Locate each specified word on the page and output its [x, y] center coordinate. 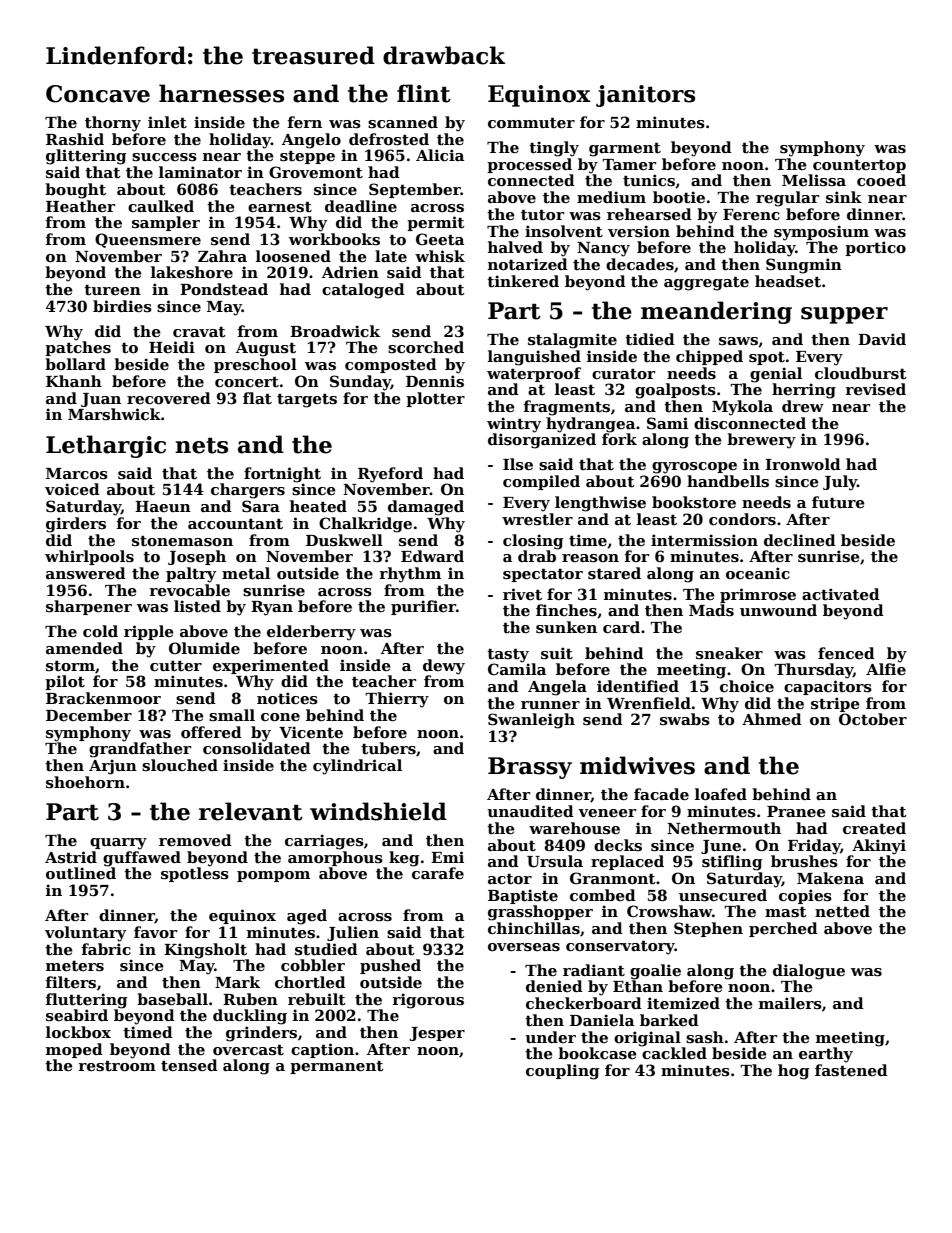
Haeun [163, 506]
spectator [543, 575]
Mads [711, 610]
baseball [172, 999]
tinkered [523, 281]
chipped [709, 357]
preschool [255, 365]
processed [529, 165]
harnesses [221, 93]
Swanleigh [531, 721]
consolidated [257, 748]
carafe [438, 873]
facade [661, 794]
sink [844, 197]
